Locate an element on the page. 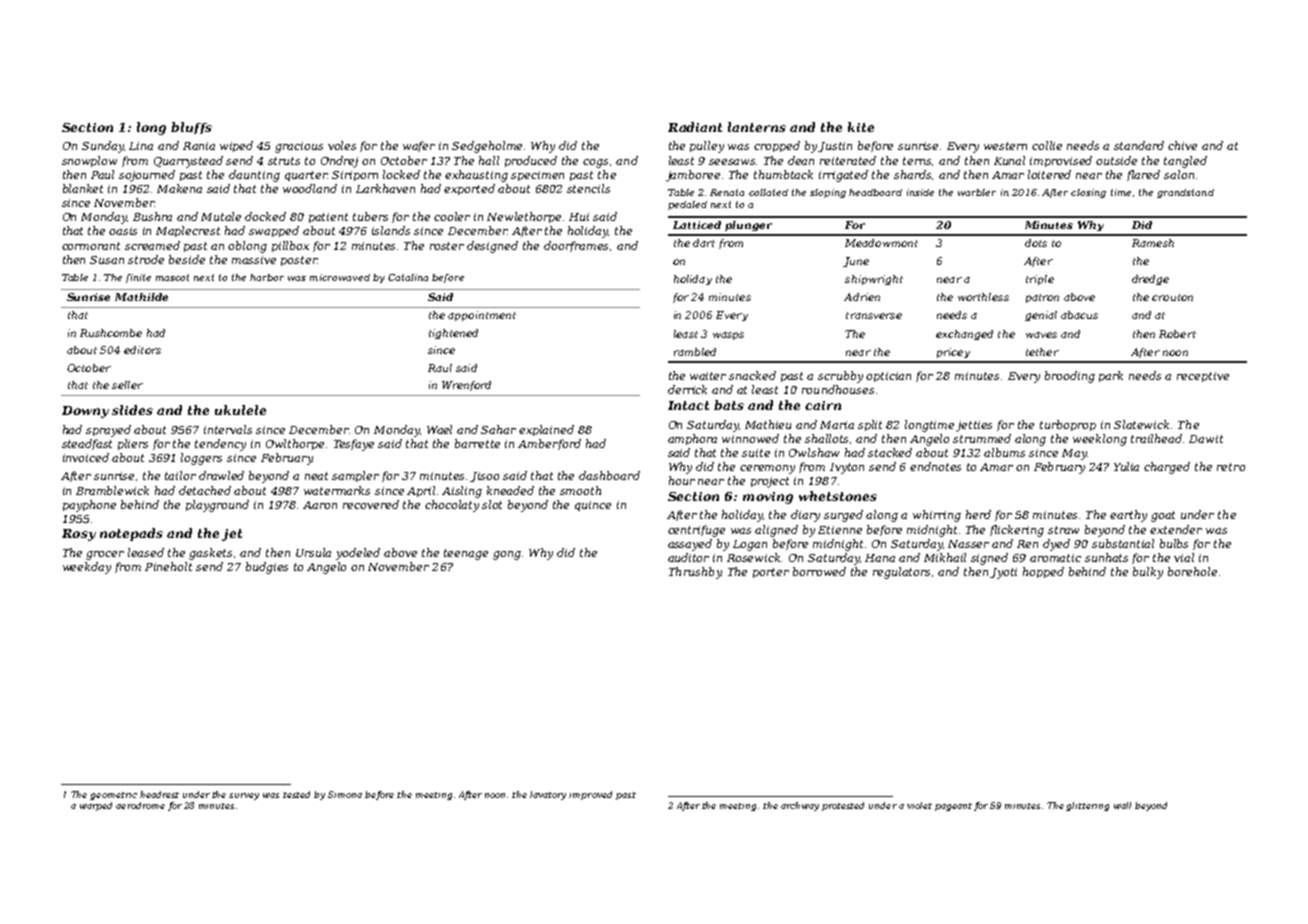  Jyoti is located at coordinates (1003, 573).
